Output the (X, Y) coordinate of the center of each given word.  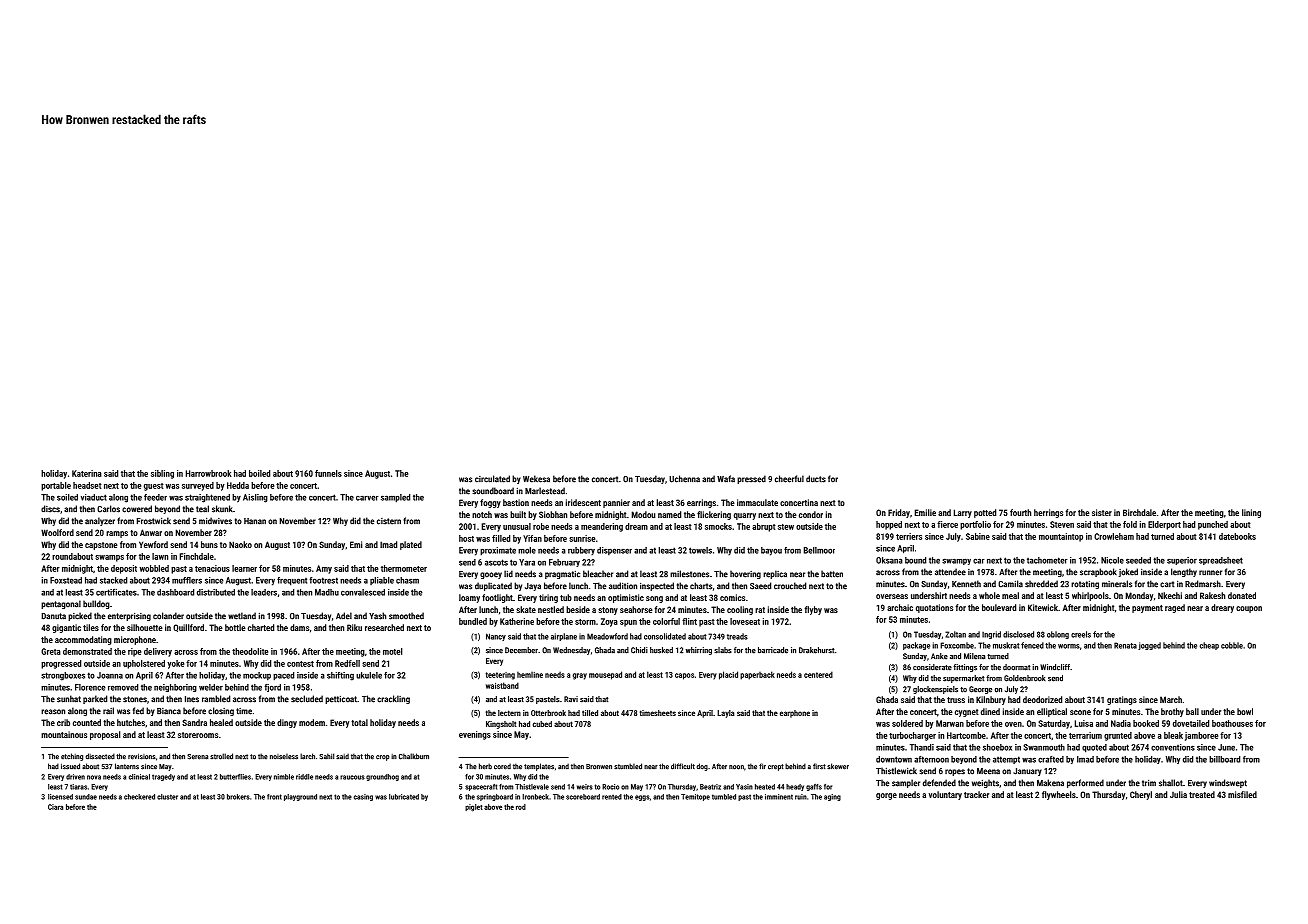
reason (53, 712)
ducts (816, 479)
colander (168, 616)
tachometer (1047, 560)
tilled (590, 713)
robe (541, 526)
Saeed (760, 586)
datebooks (1237, 536)
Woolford (57, 532)
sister (1102, 512)
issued (70, 766)
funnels (328, 473)
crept (776, 767)
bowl (1245, 711)
